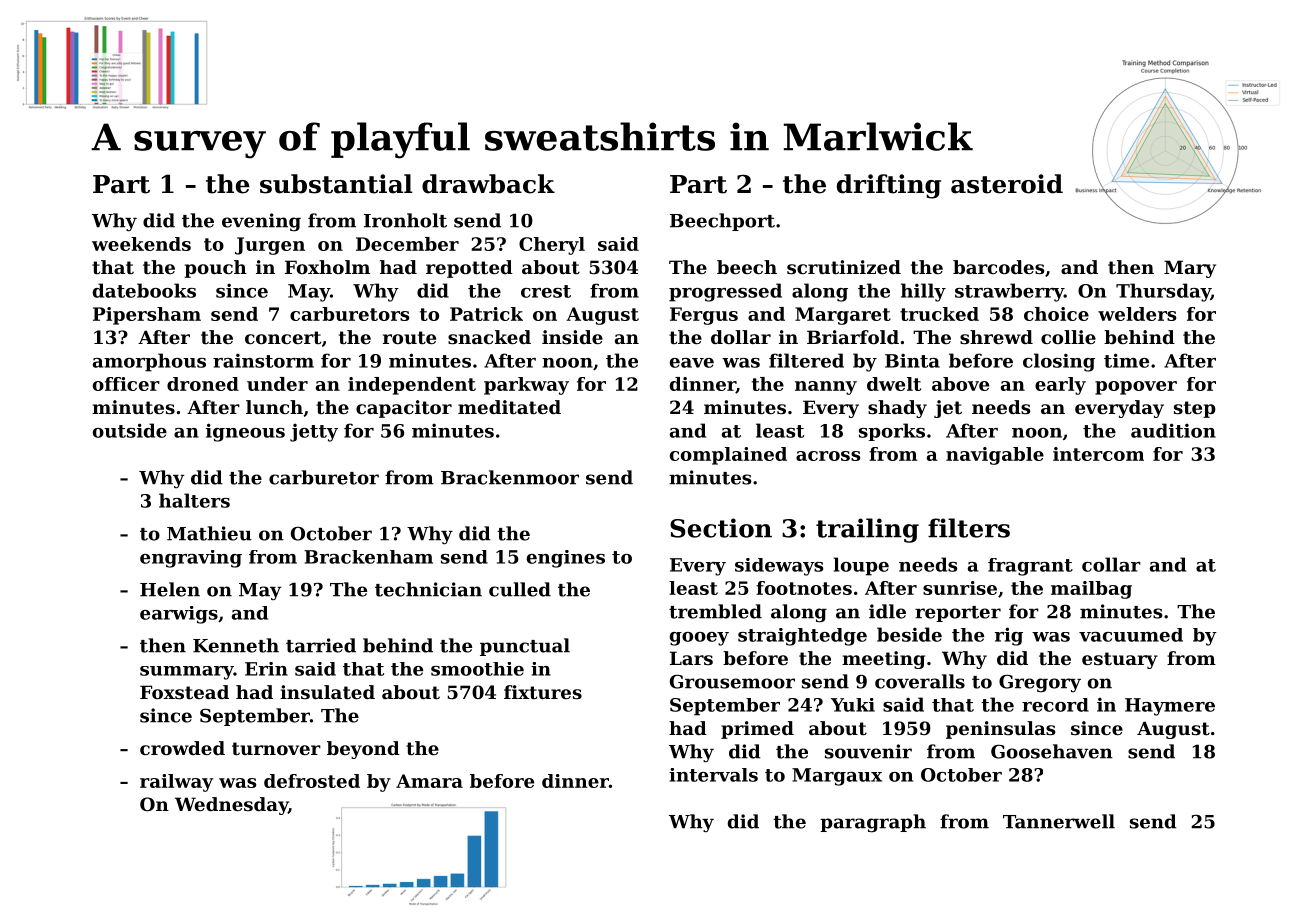  Describe the element at coordinates (209, 533) in the image. I see `Mathieu` at that location.
